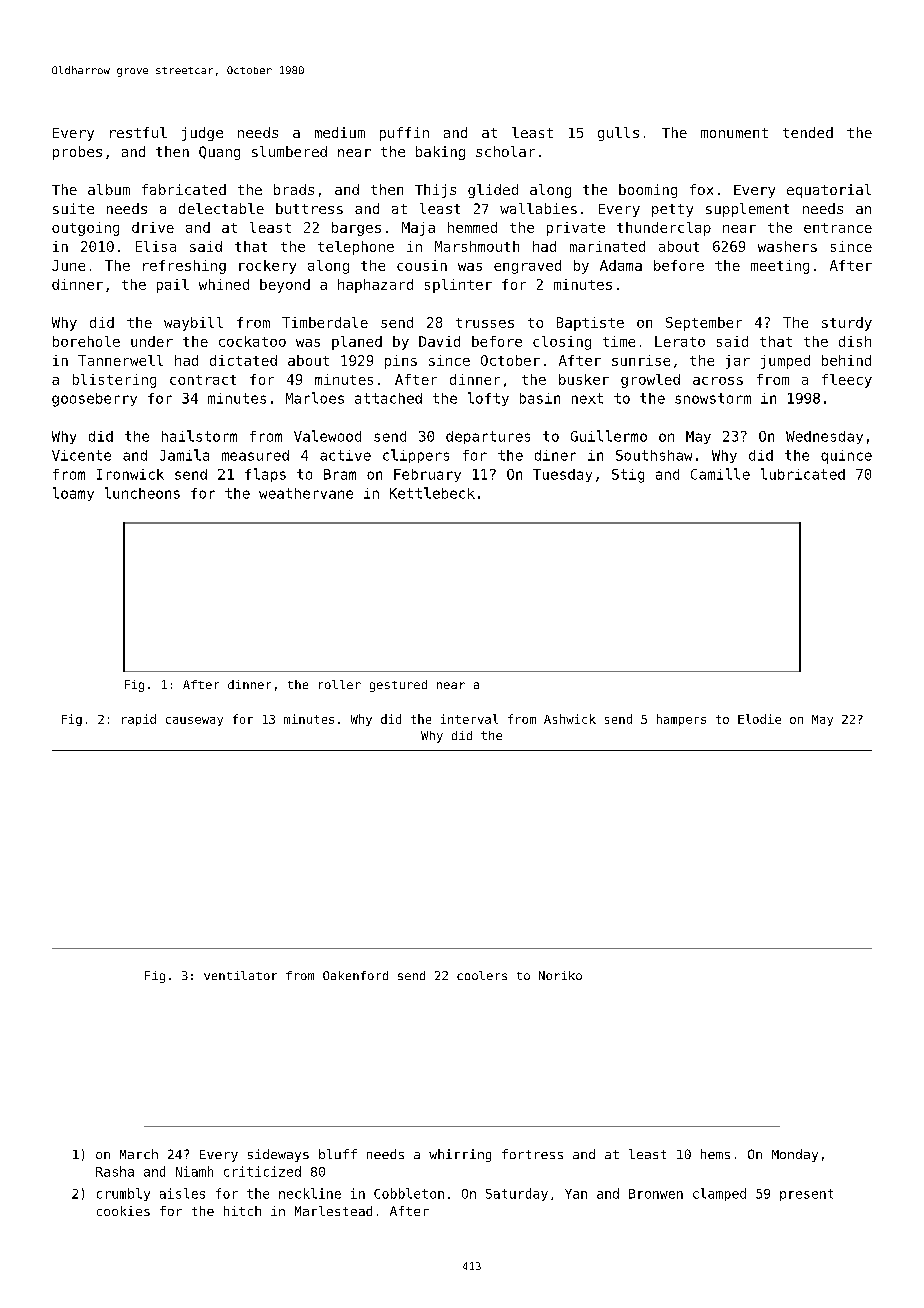  I want to click on Yan, so click(576, 1194).
